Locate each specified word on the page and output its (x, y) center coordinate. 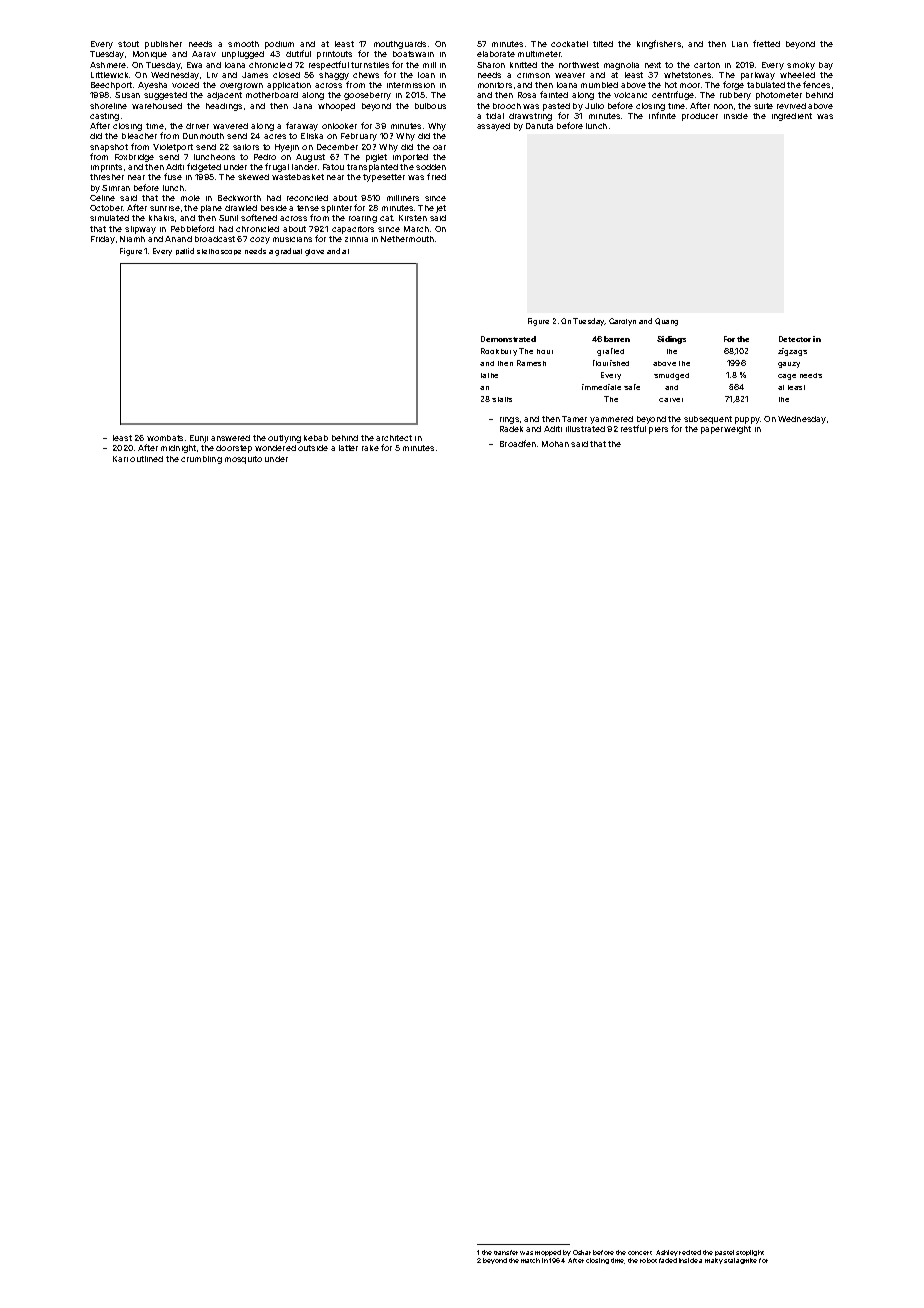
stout (128, 44)
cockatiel (569, 44)
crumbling (201, 460)
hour (545, 351)
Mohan (555, 444)
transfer (506, 1252)
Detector (795, 339)
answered (230, 438)
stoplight (750, 1253)
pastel (724, 1253)
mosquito (243, 460)
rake (370, 448)
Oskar (582, 1252)
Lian (740, 44)
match (530, 1260)
